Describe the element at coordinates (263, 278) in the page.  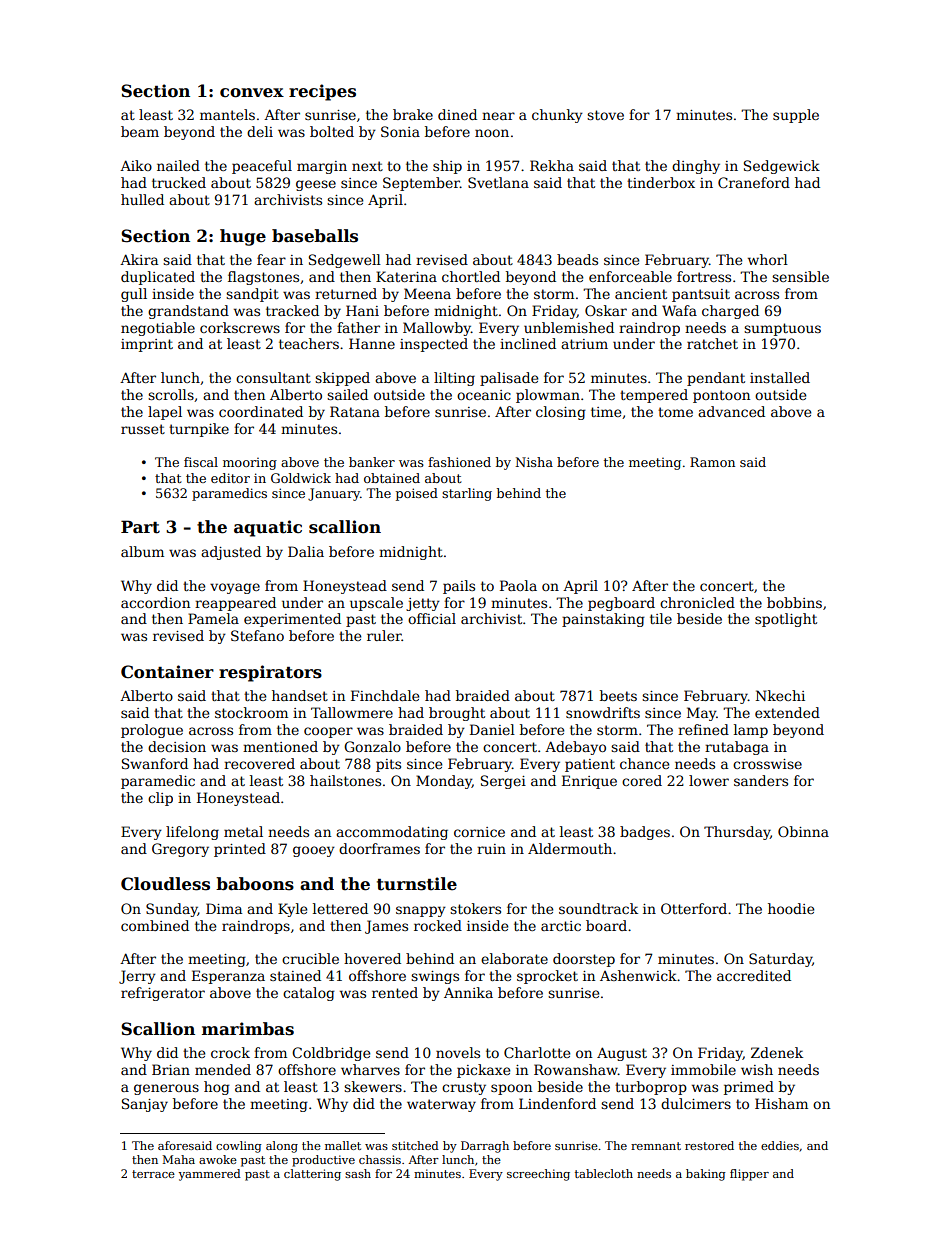
I see `flagstones` at that location.
